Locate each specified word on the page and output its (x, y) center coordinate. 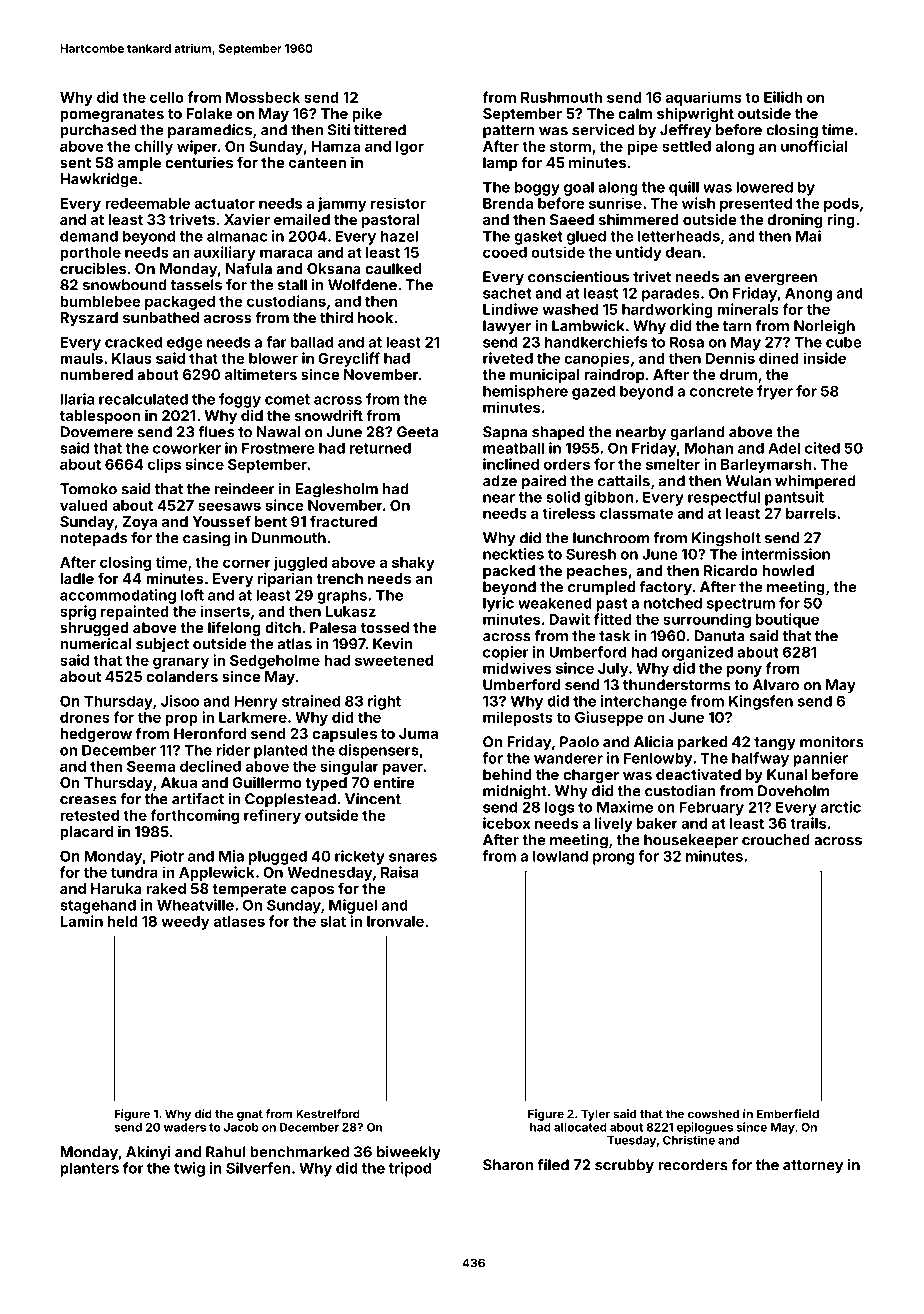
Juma (418, 733)
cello (167, 97)
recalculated (143, 399)
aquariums (704, 98)
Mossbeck (263, 97)
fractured (343, 521)
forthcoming (194, 816)
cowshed (713, 1114)
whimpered (815, 482)
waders (185, 1127)
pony (744, 671)
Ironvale (395, 921)
